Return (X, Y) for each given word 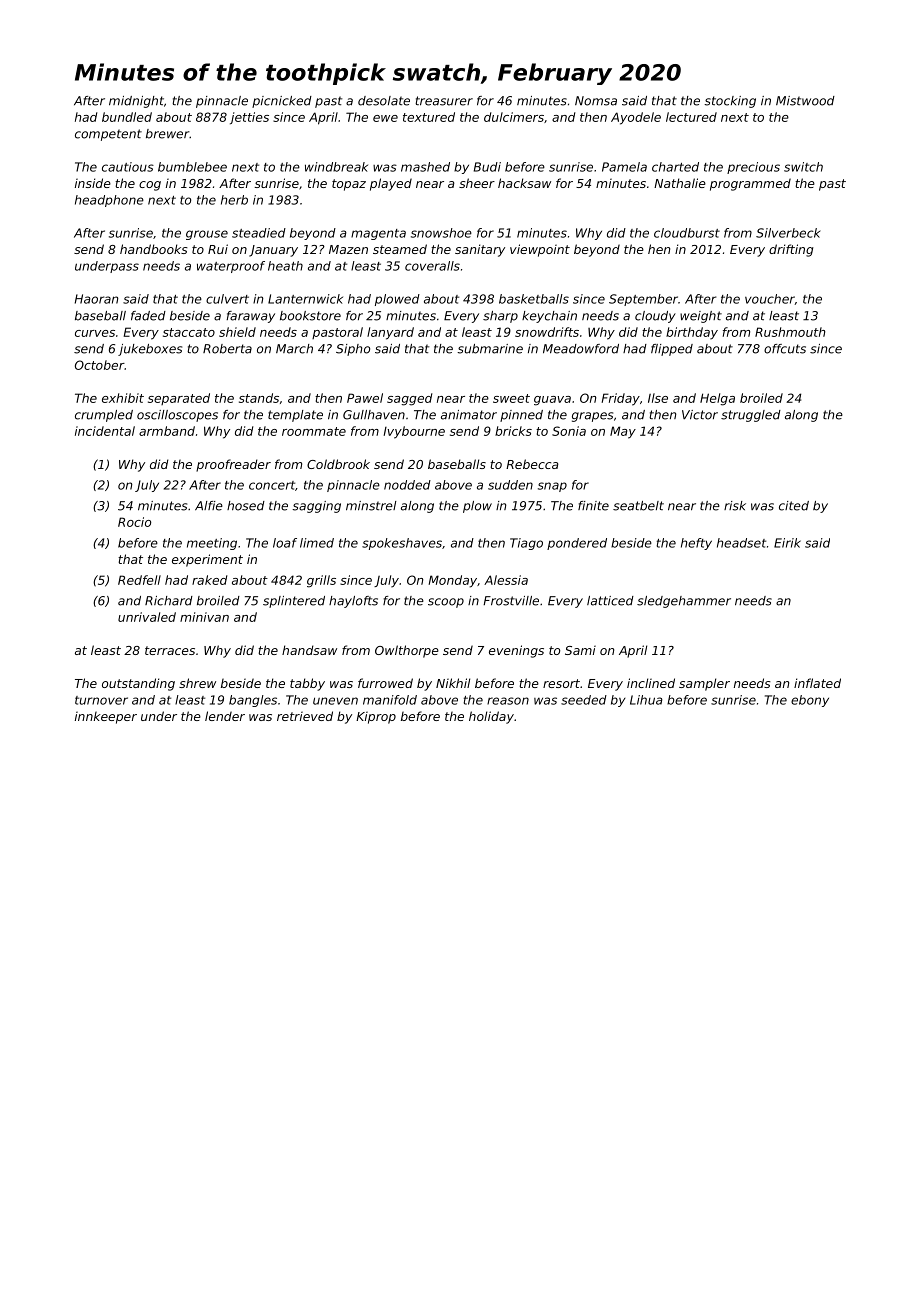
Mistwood (805, 101)
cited (794, 506)
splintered (294, 602)
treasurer (444, 101)
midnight (136, 102)
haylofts (353, 602)
